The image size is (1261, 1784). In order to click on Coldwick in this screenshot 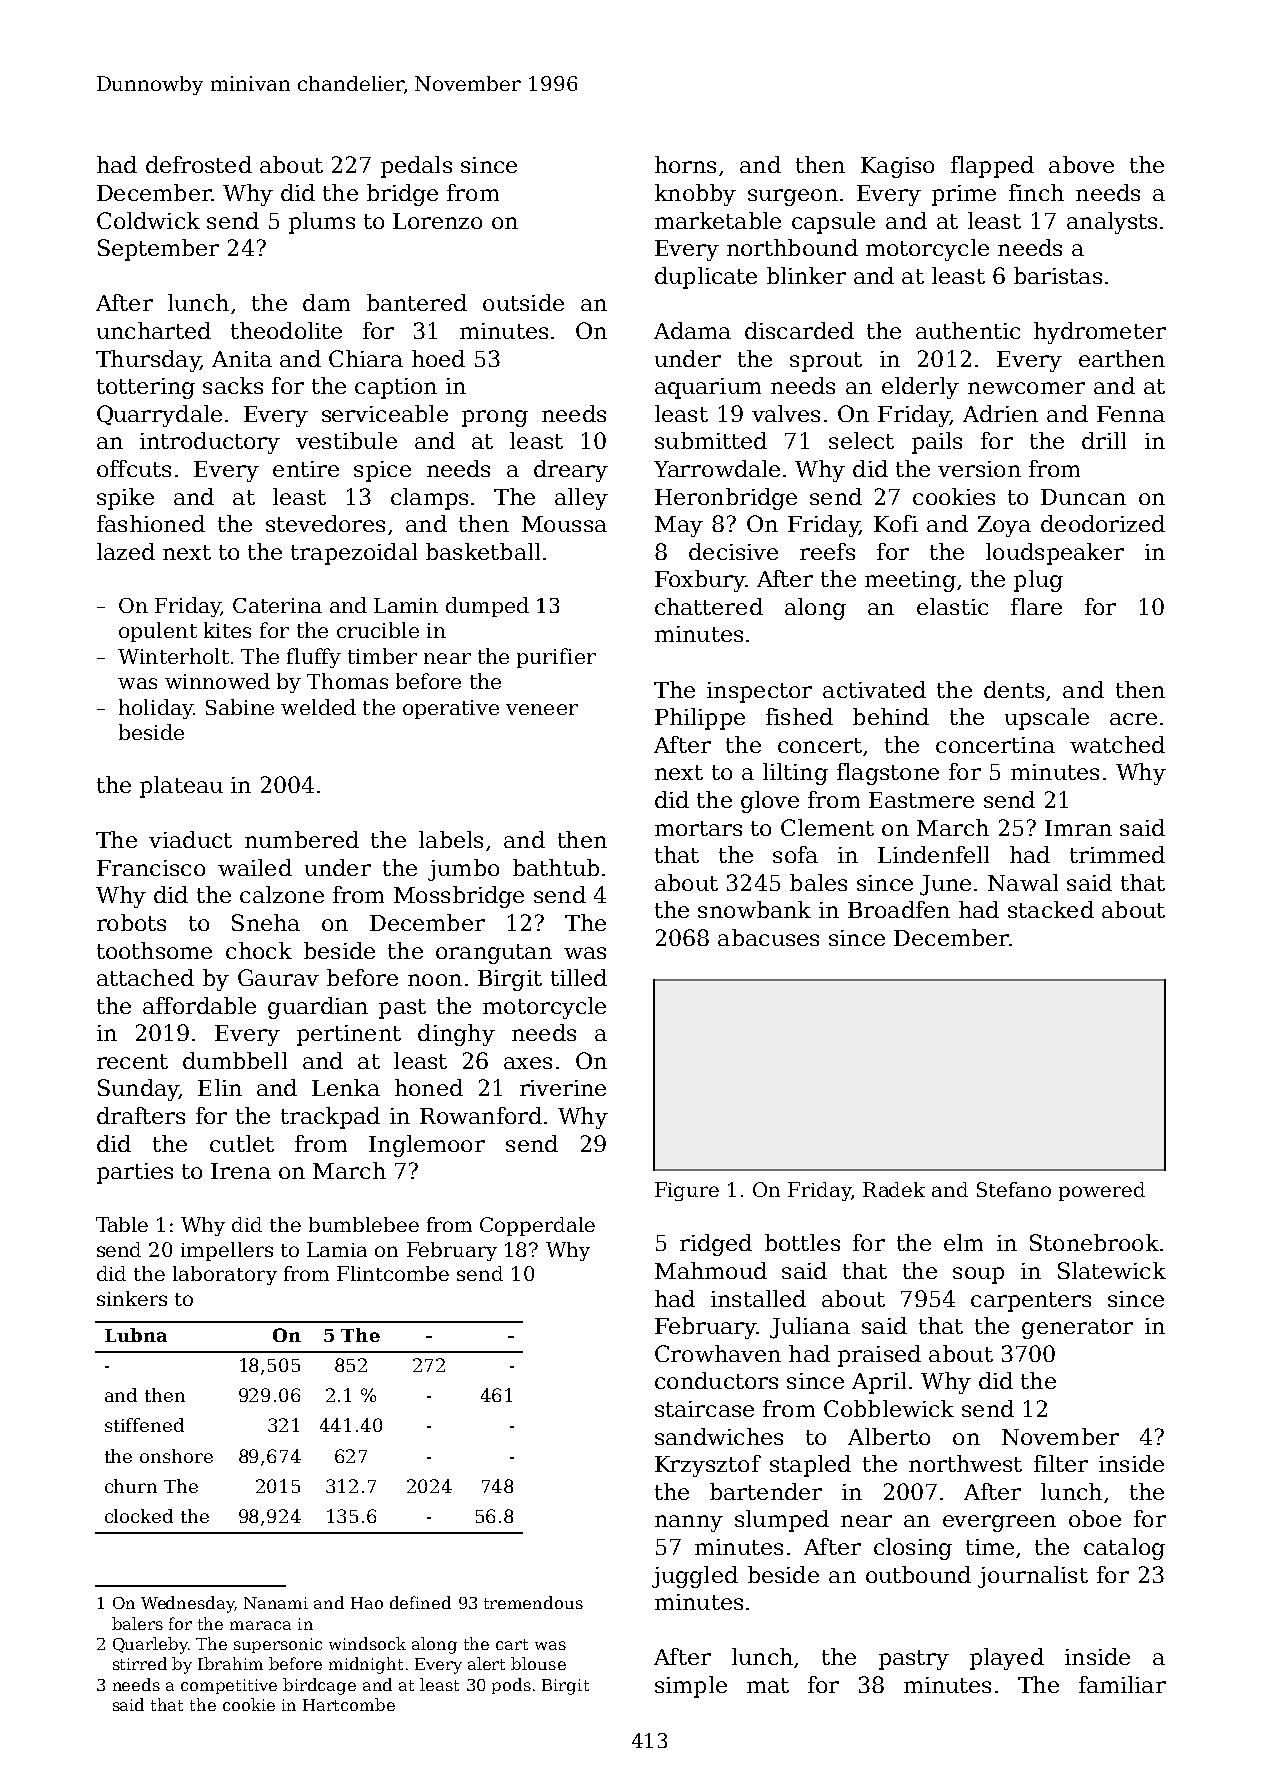, I will do `click(148, 220)`.
